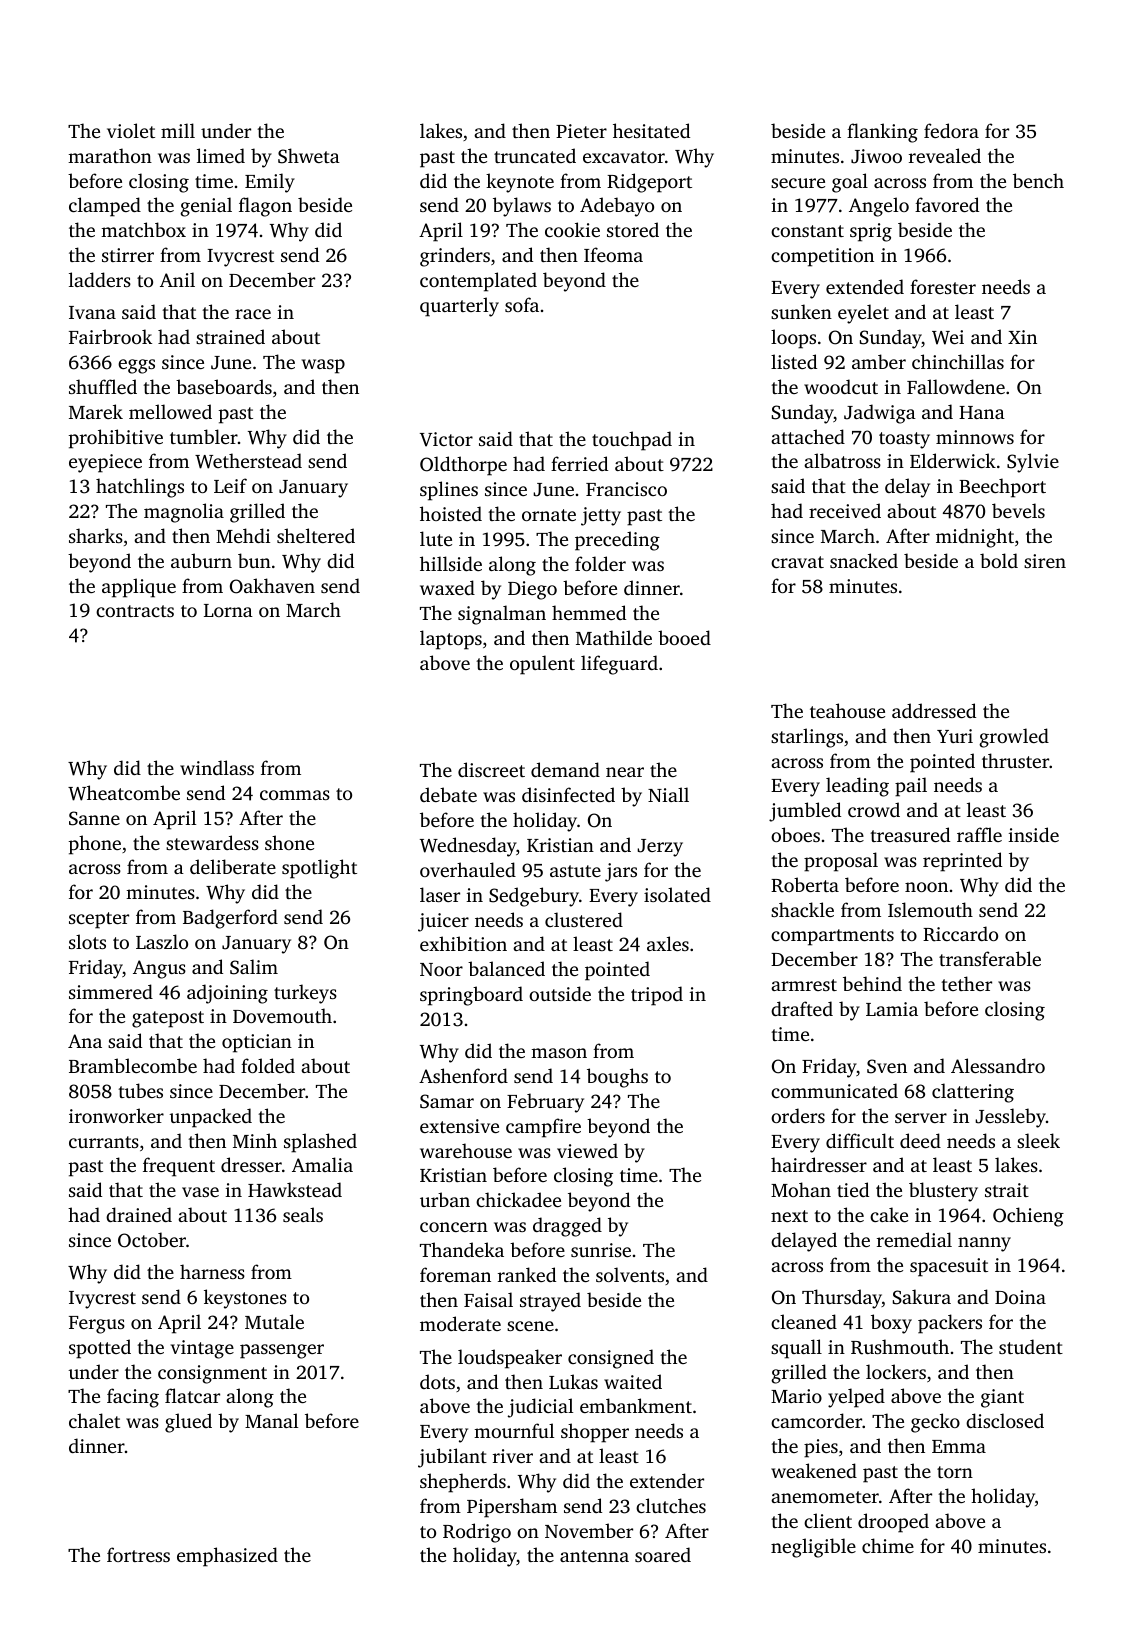  I want to click on bench, so click(1038, 180).
